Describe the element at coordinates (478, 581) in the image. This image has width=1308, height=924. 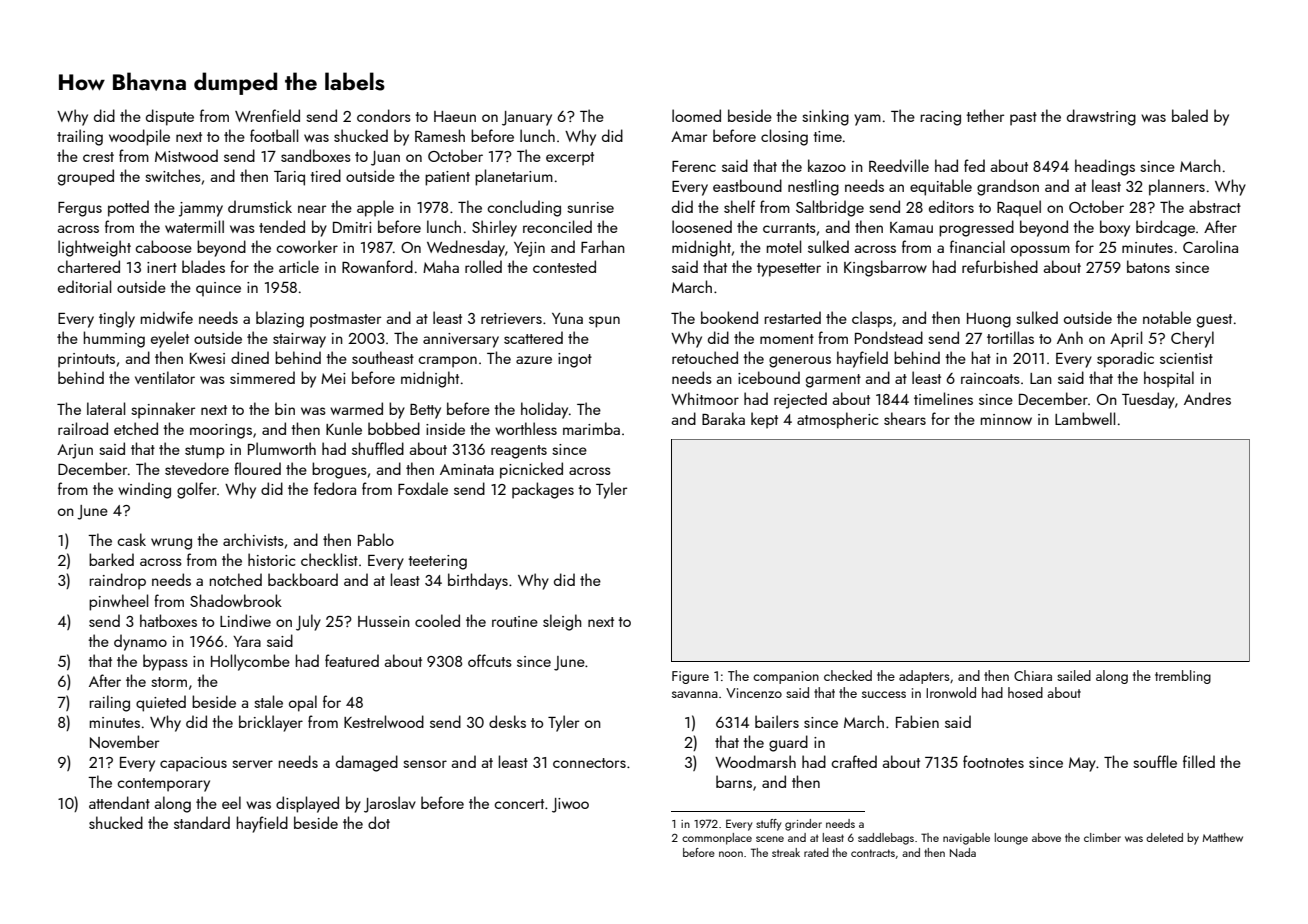
I see `birthdays` at that location.
